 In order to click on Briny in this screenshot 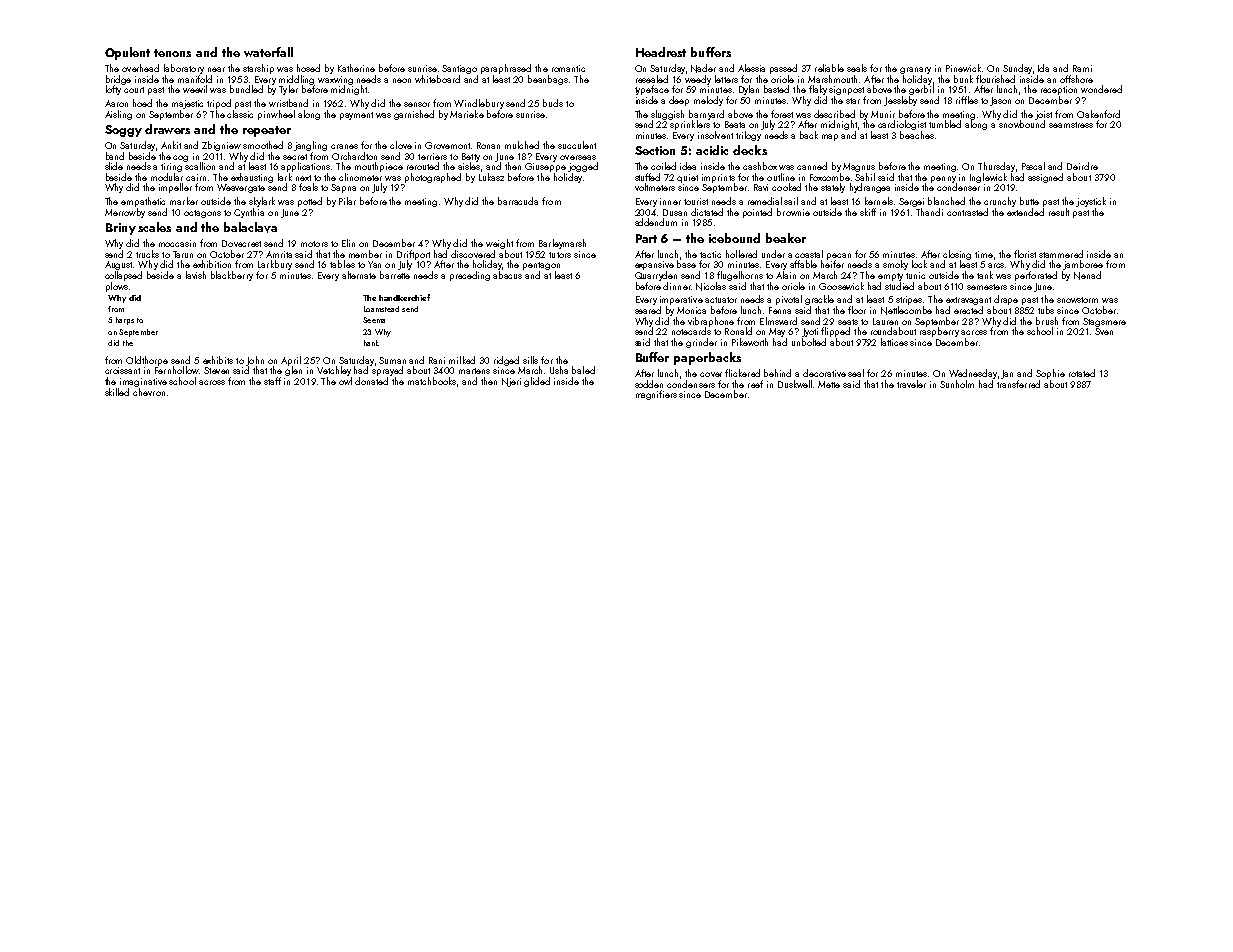, I will do `click(121, 229)`.
